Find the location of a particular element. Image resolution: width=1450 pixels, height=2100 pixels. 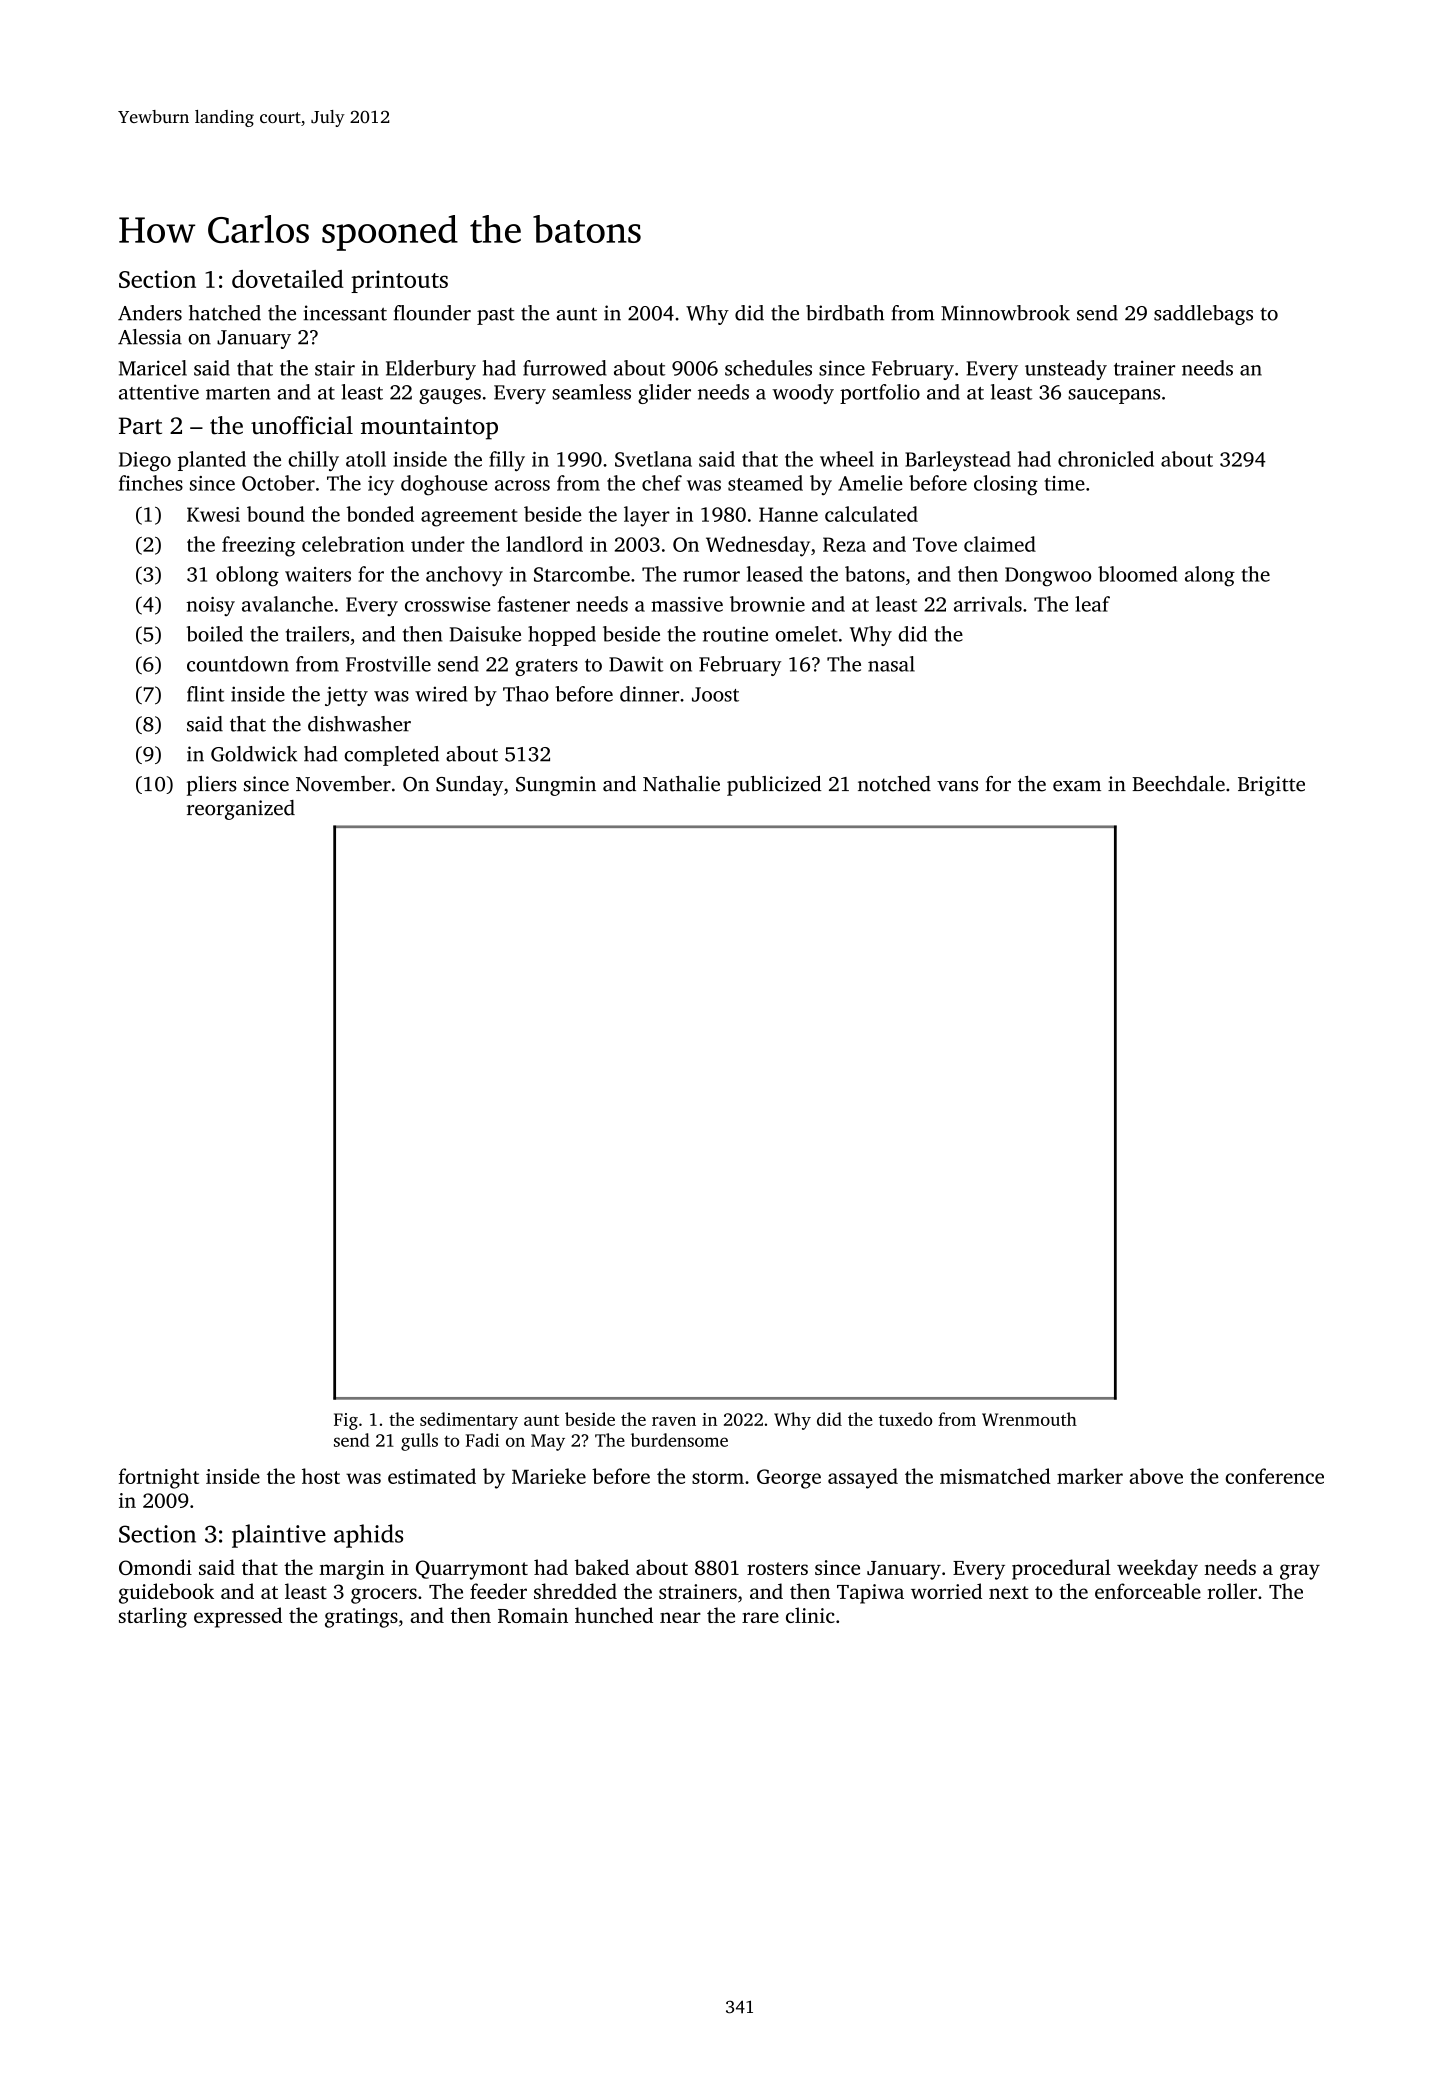

boiled is located at coordinates (215, 634).
